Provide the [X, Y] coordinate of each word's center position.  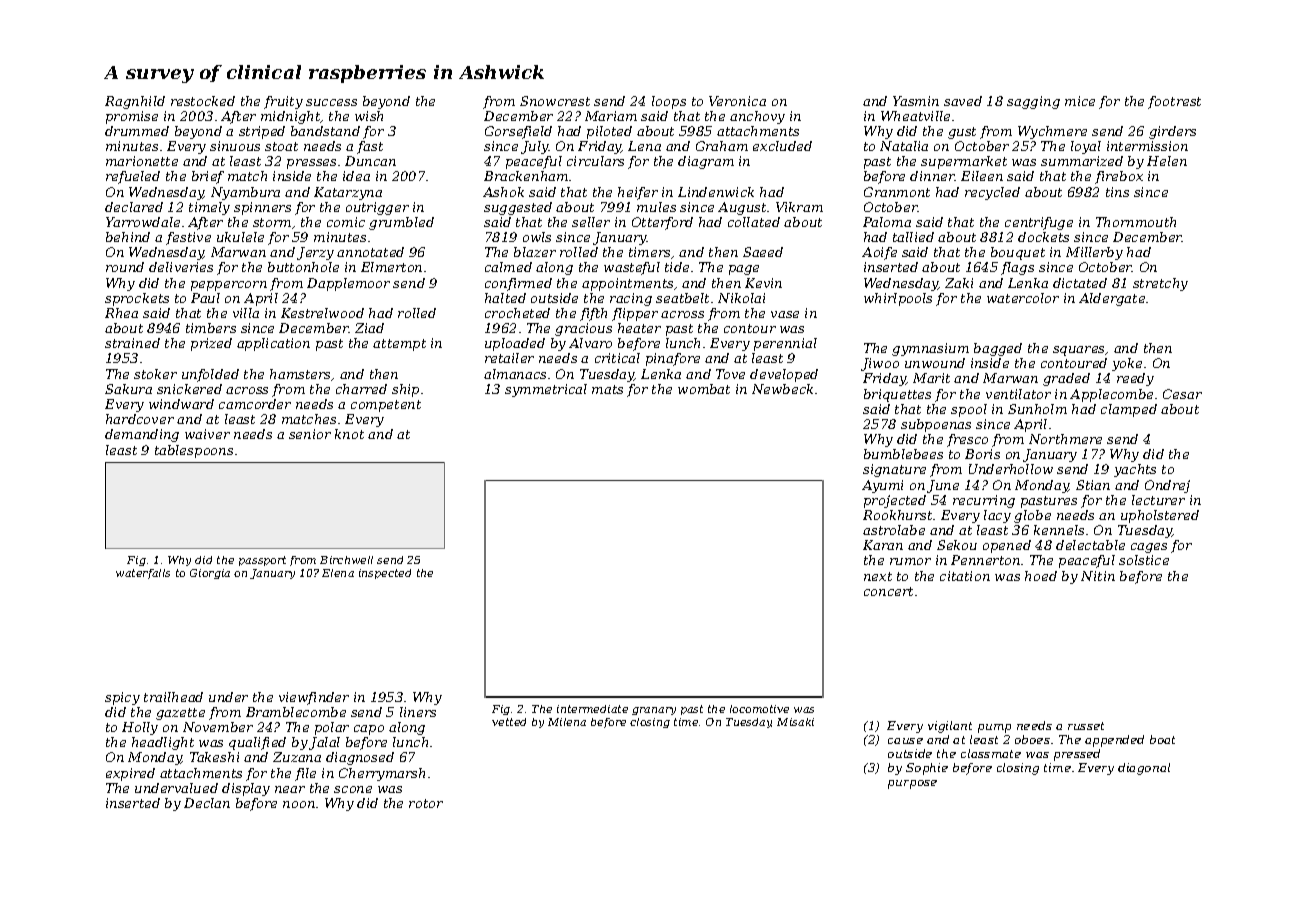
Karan [883, 545]
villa [246, 313]
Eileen [982, 176]
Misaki [795, 722]
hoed [1041, 576]
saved [963, 101]
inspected [385, 574]
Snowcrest [555, 101]
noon [299, 804]
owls [537, 237]
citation [965, 576]
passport [262, 561]
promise [132, 117]
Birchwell [346, 560]
